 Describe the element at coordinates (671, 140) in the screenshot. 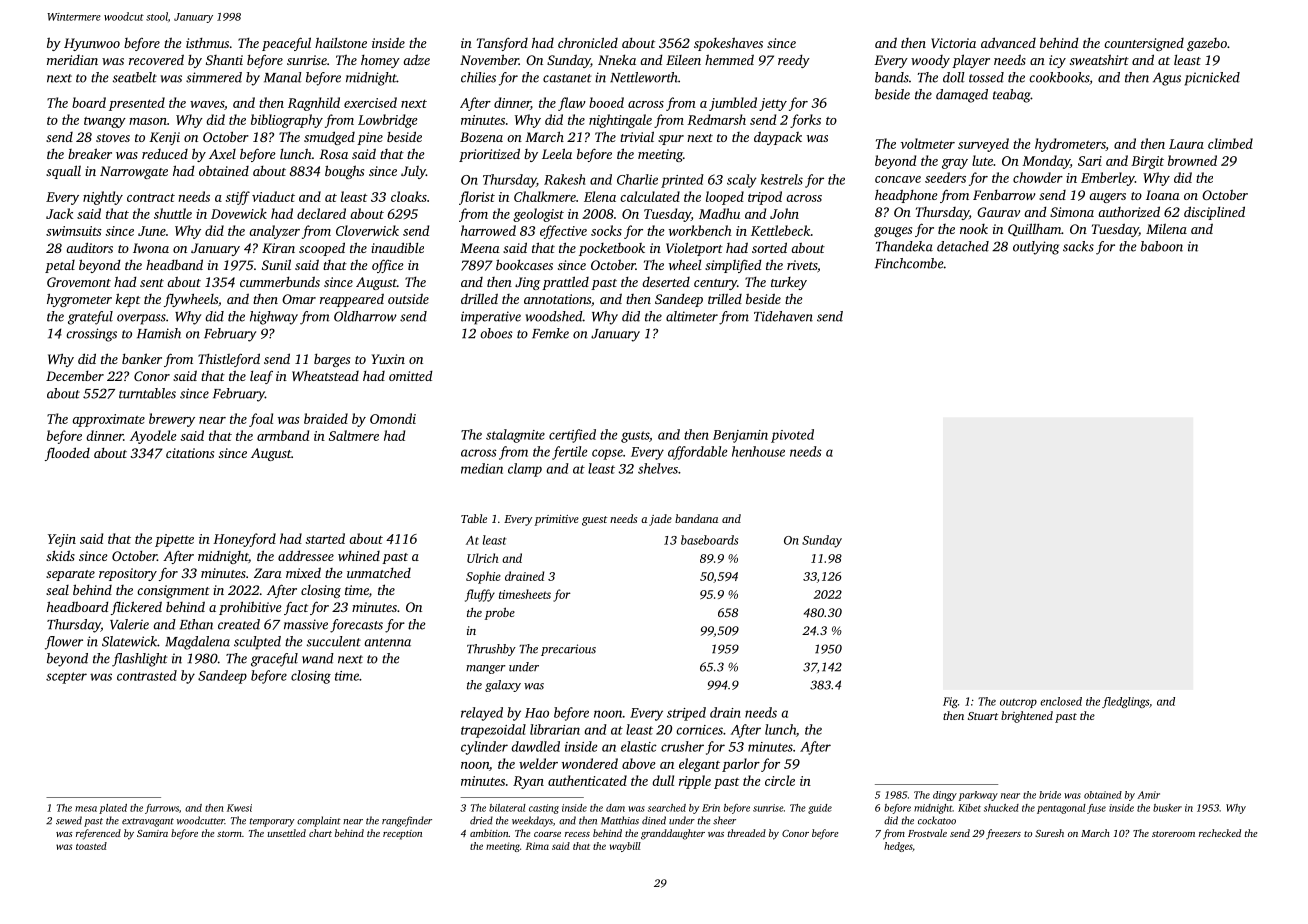

I see `spur` at that location.
